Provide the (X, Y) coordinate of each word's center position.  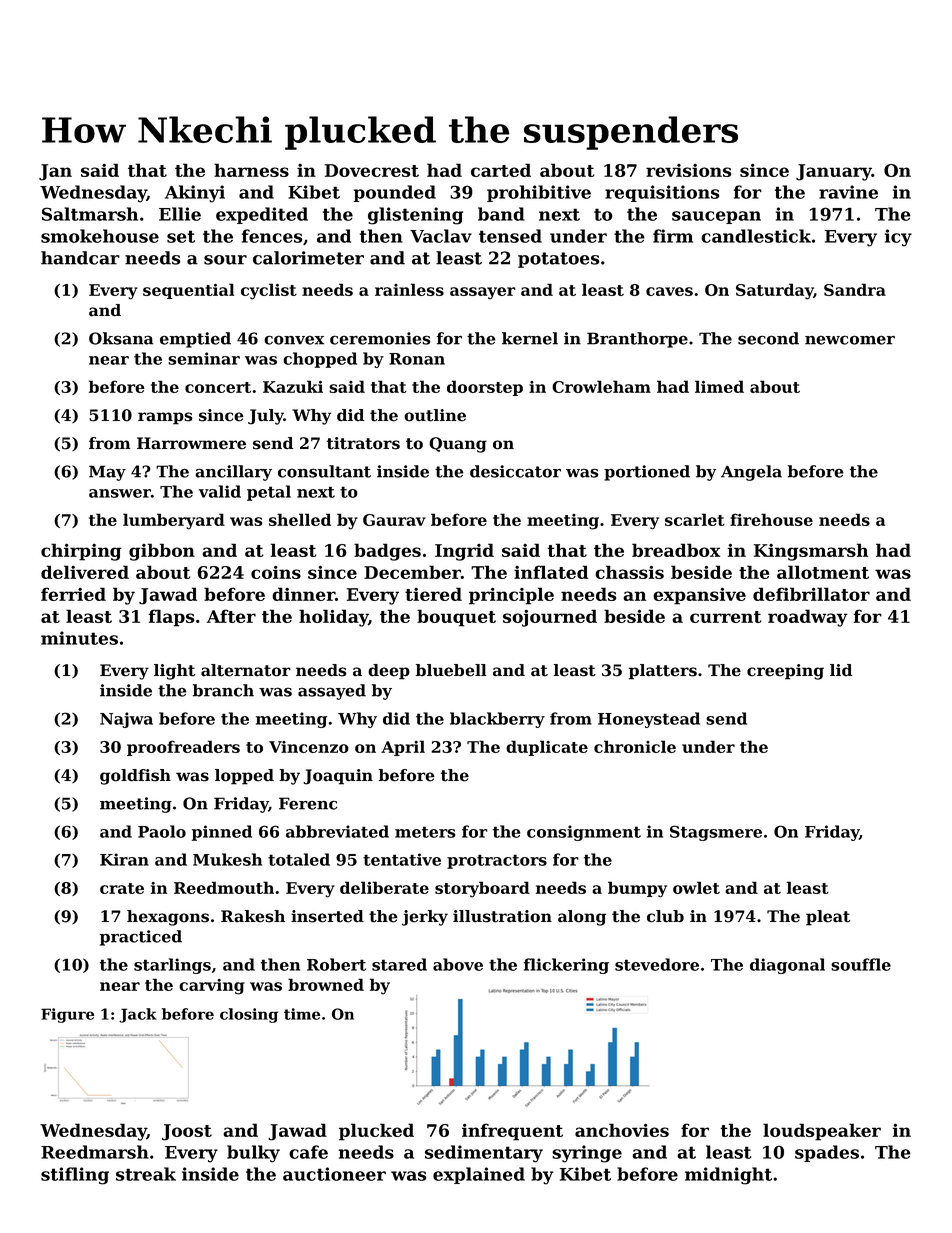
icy (898, 238)
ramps (165, 418)
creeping (785, 672)
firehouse (771, 519)
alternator (246, 670)
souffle (861, 964)
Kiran (124, 859)
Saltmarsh (90, 214)
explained (479, 1175)
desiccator (515, 471)
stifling (75, 1176)
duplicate (547, 748)
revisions (688, 170)
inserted (327, 916)
